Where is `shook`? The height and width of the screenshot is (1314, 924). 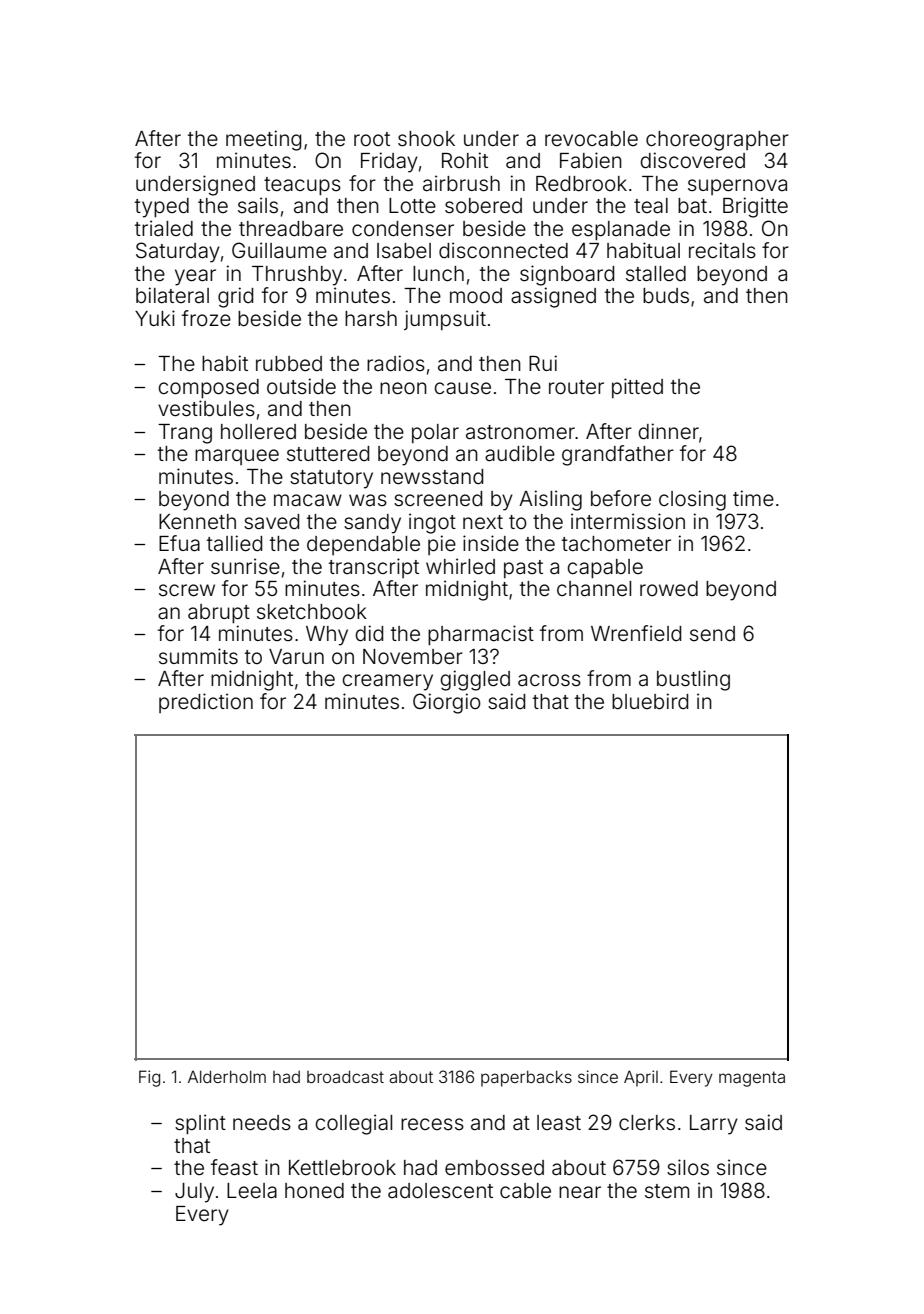
shook is located at coordinates (426, 139).
